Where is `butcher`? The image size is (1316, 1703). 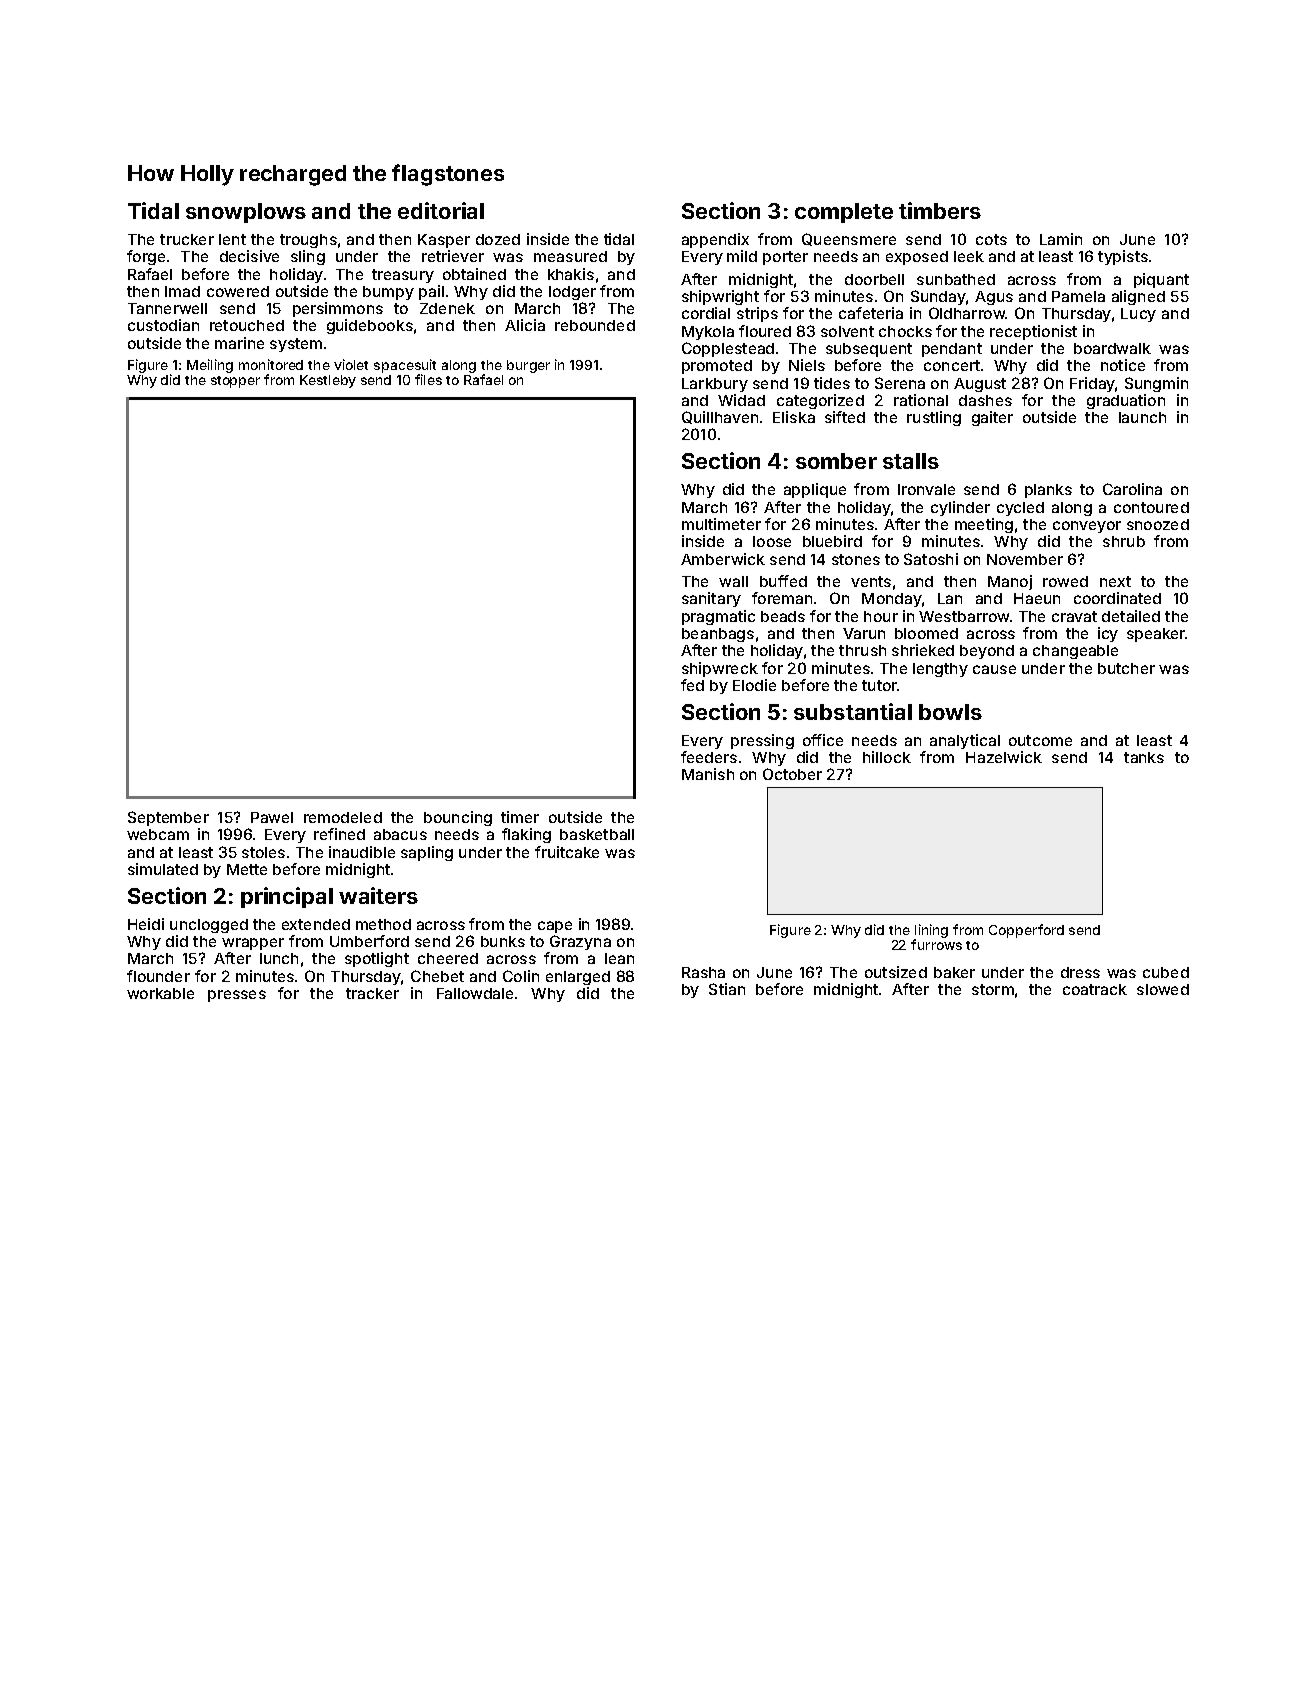
butcher is located at coordinates (1126, 668).
